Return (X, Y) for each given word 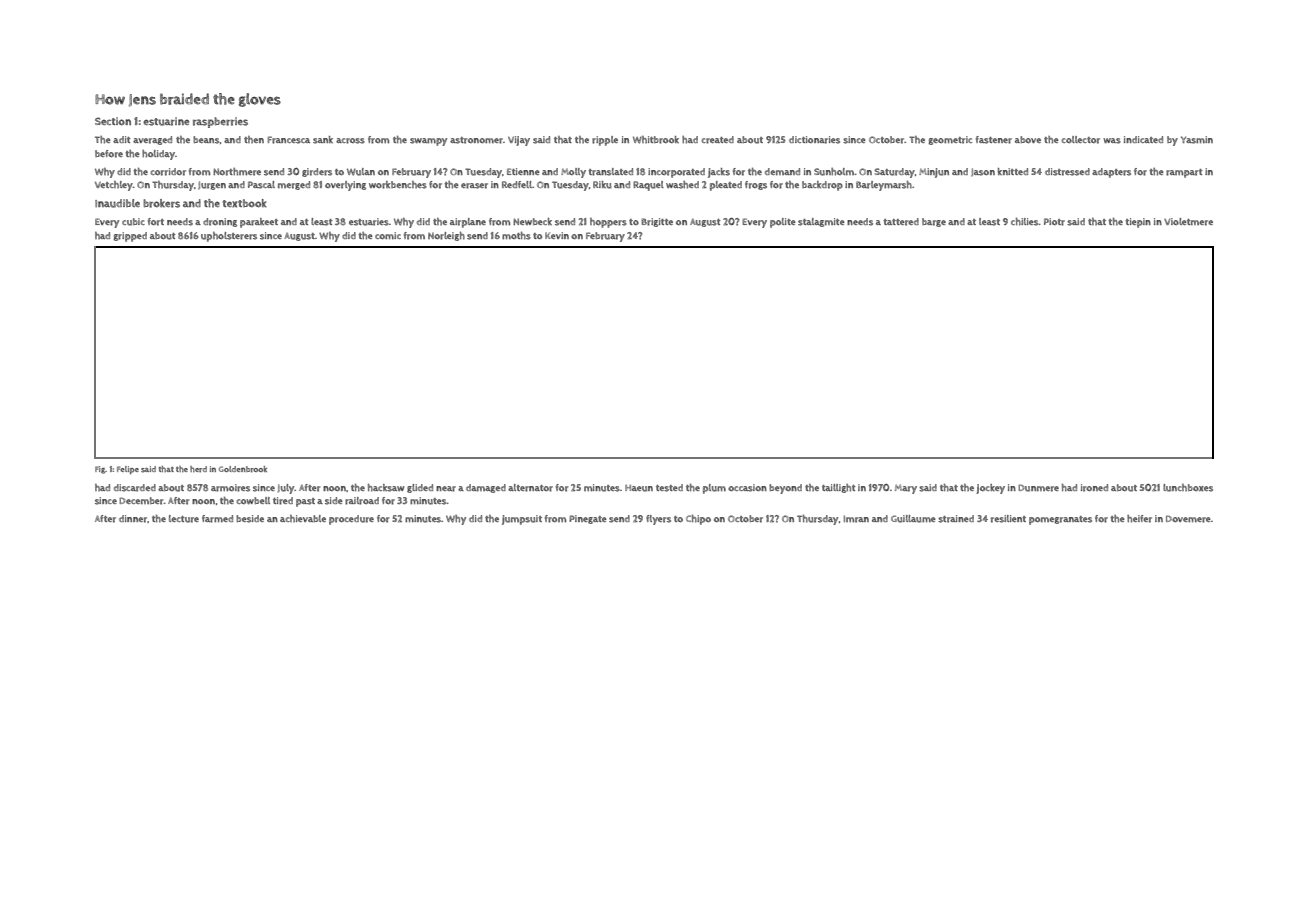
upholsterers (229, 237)
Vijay (519, 141)
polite (783, 223)
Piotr (1054, 222)
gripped (130, 237)
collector (1081, 140)
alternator (530, 488)
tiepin (1138, 223)
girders (317, 172)
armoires (230, 488)
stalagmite (821, 222)
